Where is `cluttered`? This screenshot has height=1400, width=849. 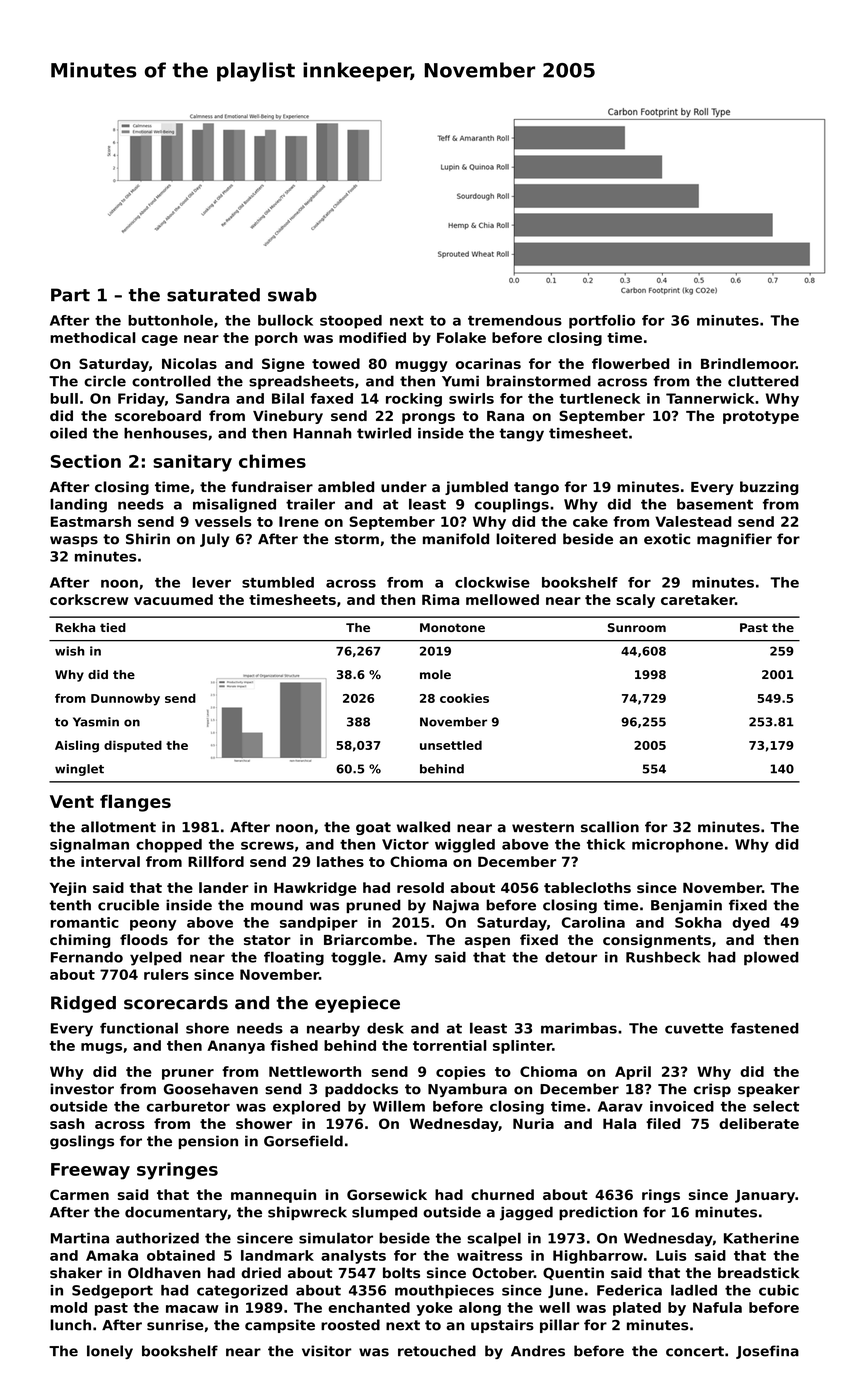
cluttered is located at coordinates (763, 381).
